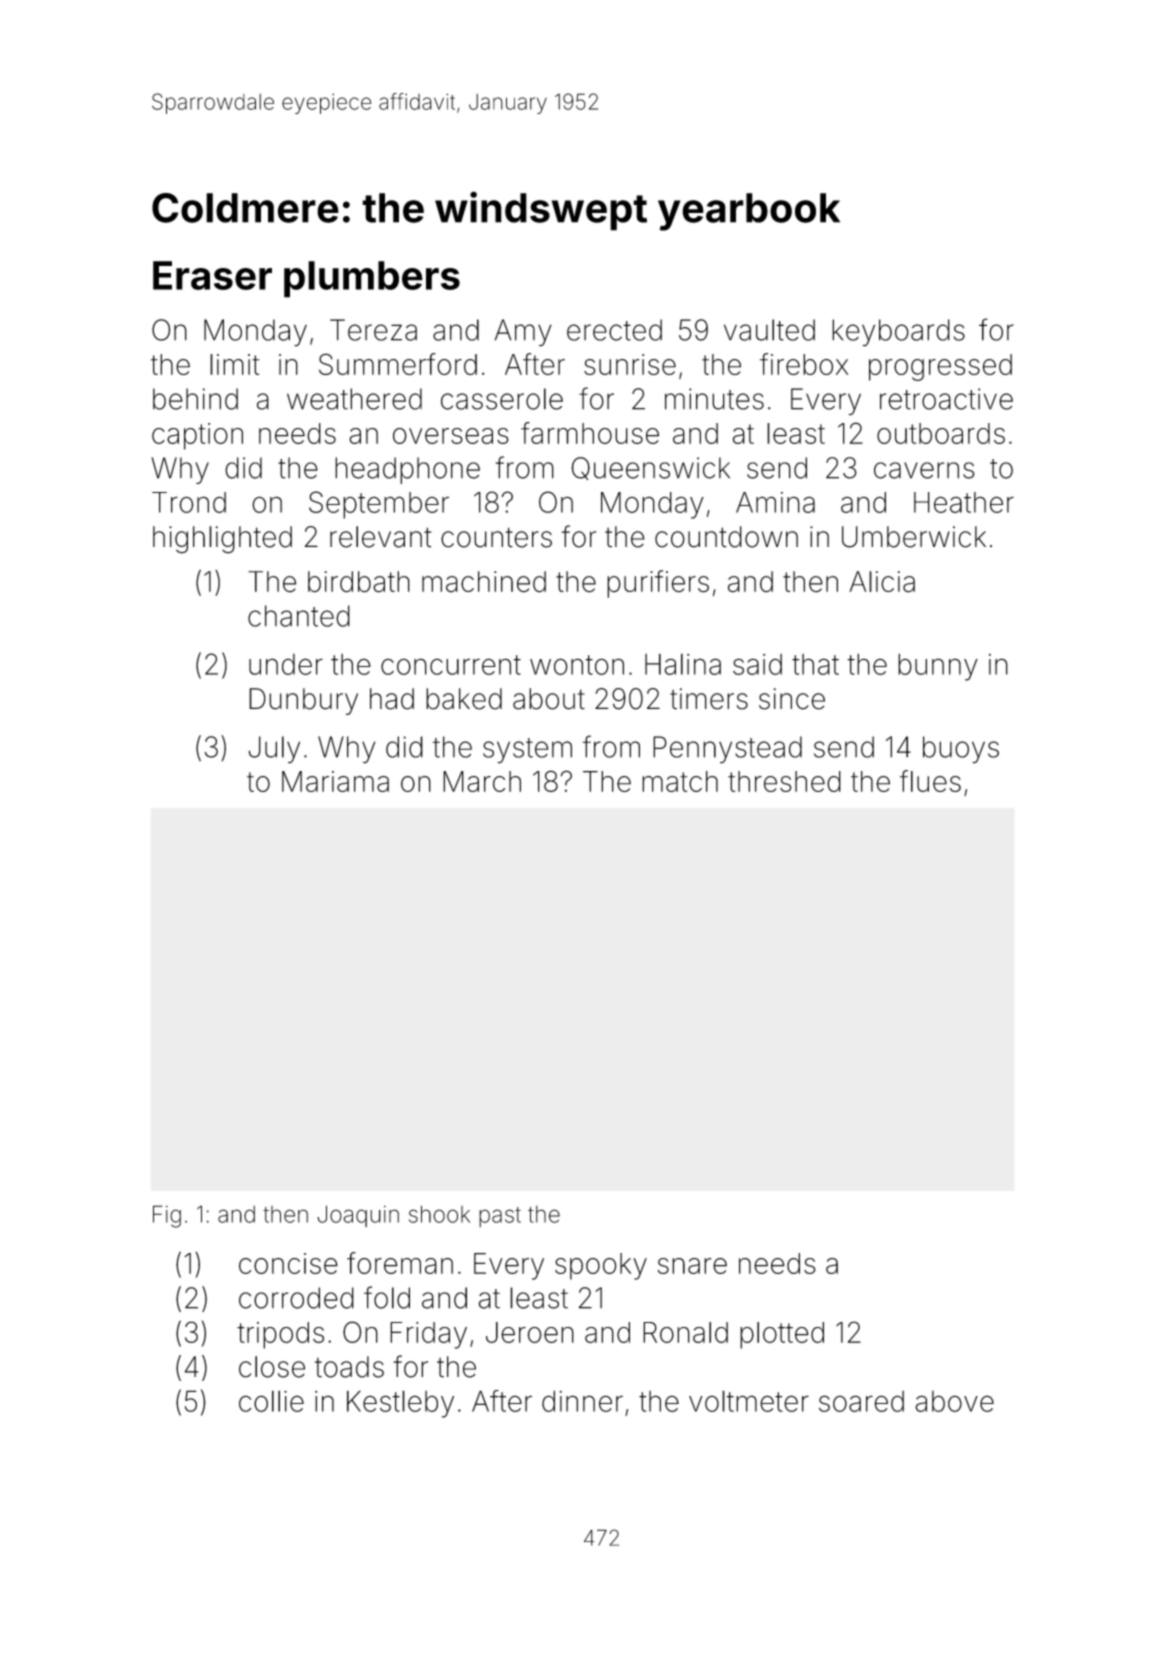 Image resolution: width=1165 pixels, height=1654 pixels. Describe the element at coordinates (271, 1401) in the screenshot. I see `collie` at that location.
